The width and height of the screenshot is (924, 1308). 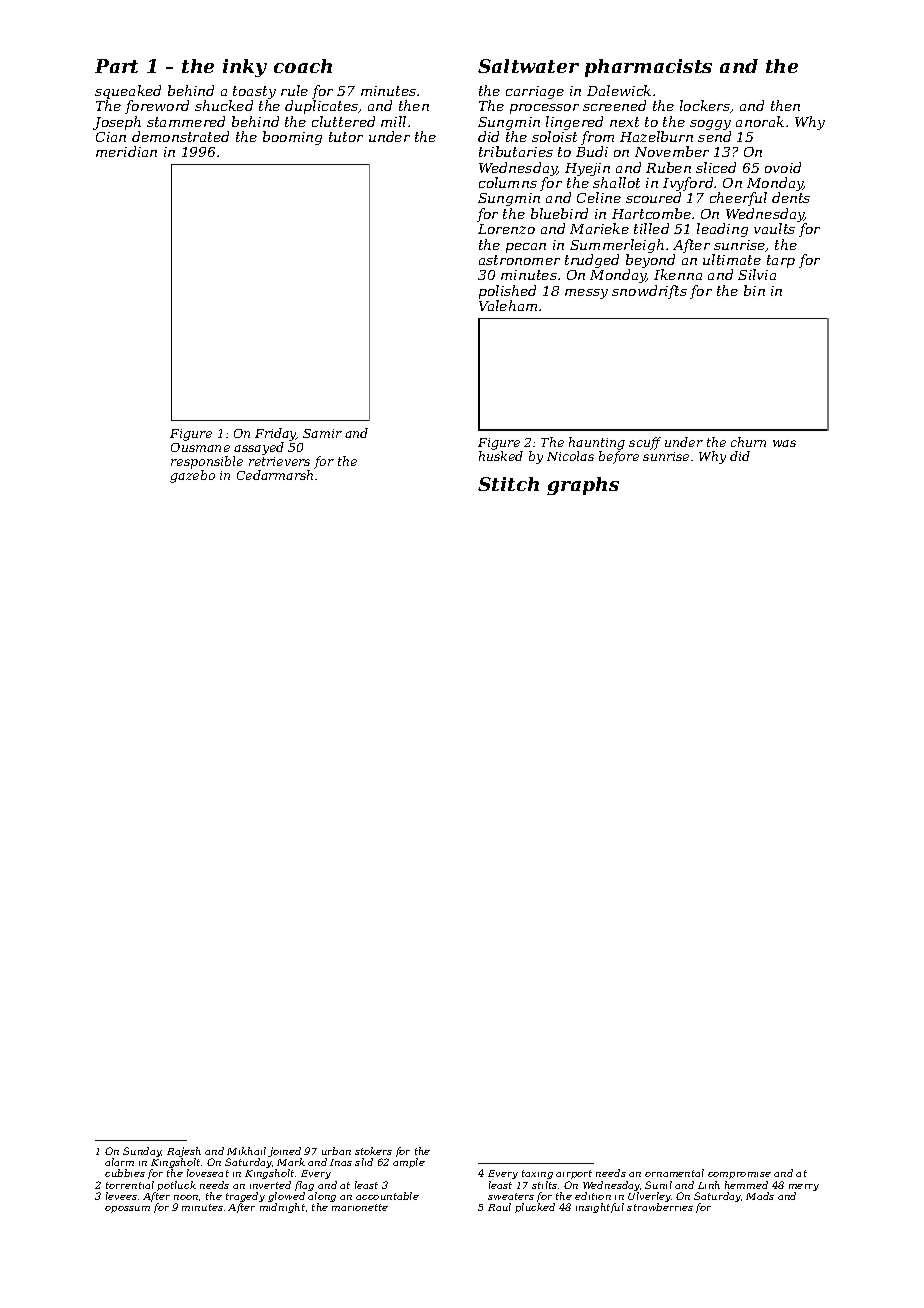 What do you see at coordinates (180, 136) in the screenshot?
I see `demonstrated` at bounding box center [180, 136].
